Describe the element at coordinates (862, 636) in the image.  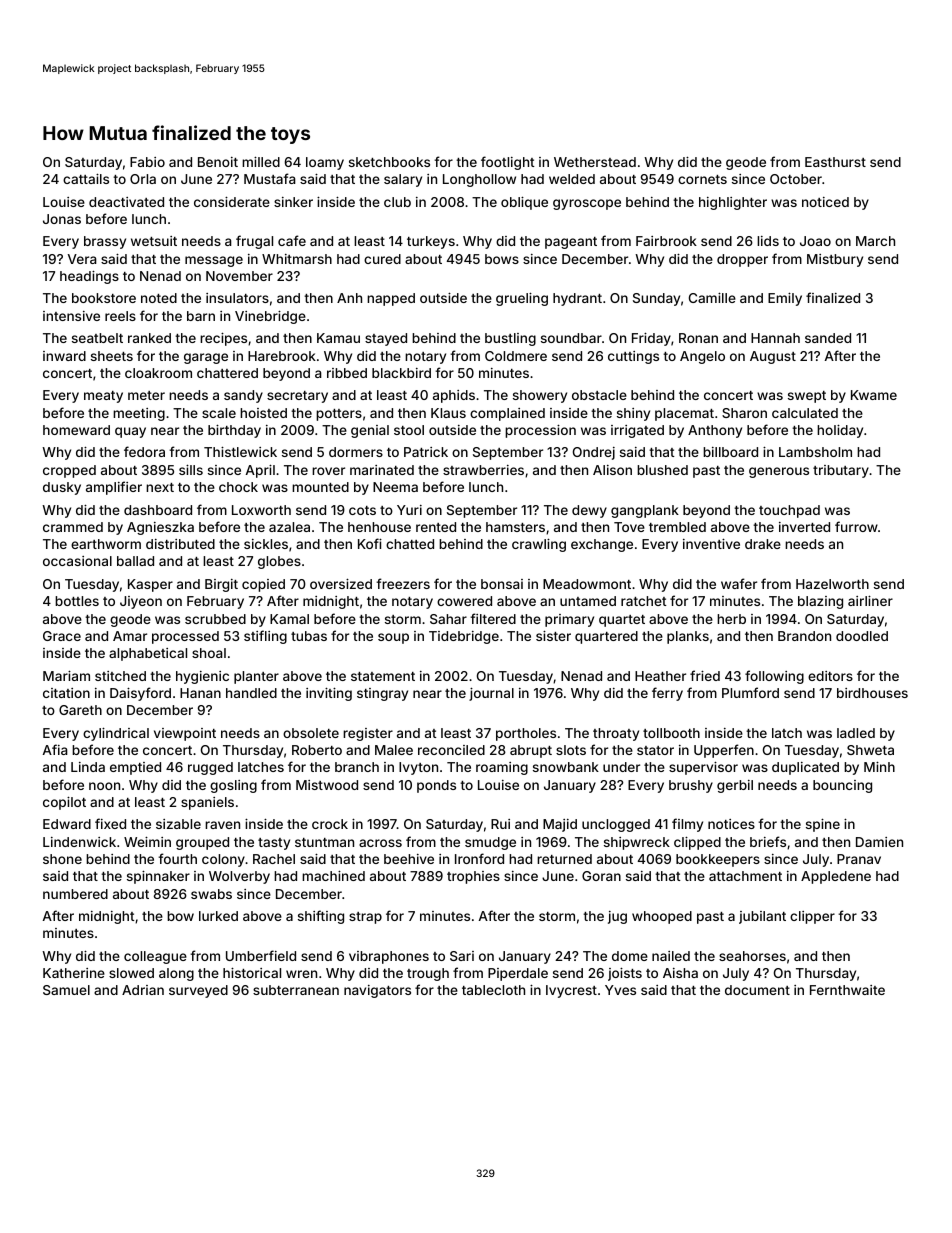
I see `doodled` at that location.
